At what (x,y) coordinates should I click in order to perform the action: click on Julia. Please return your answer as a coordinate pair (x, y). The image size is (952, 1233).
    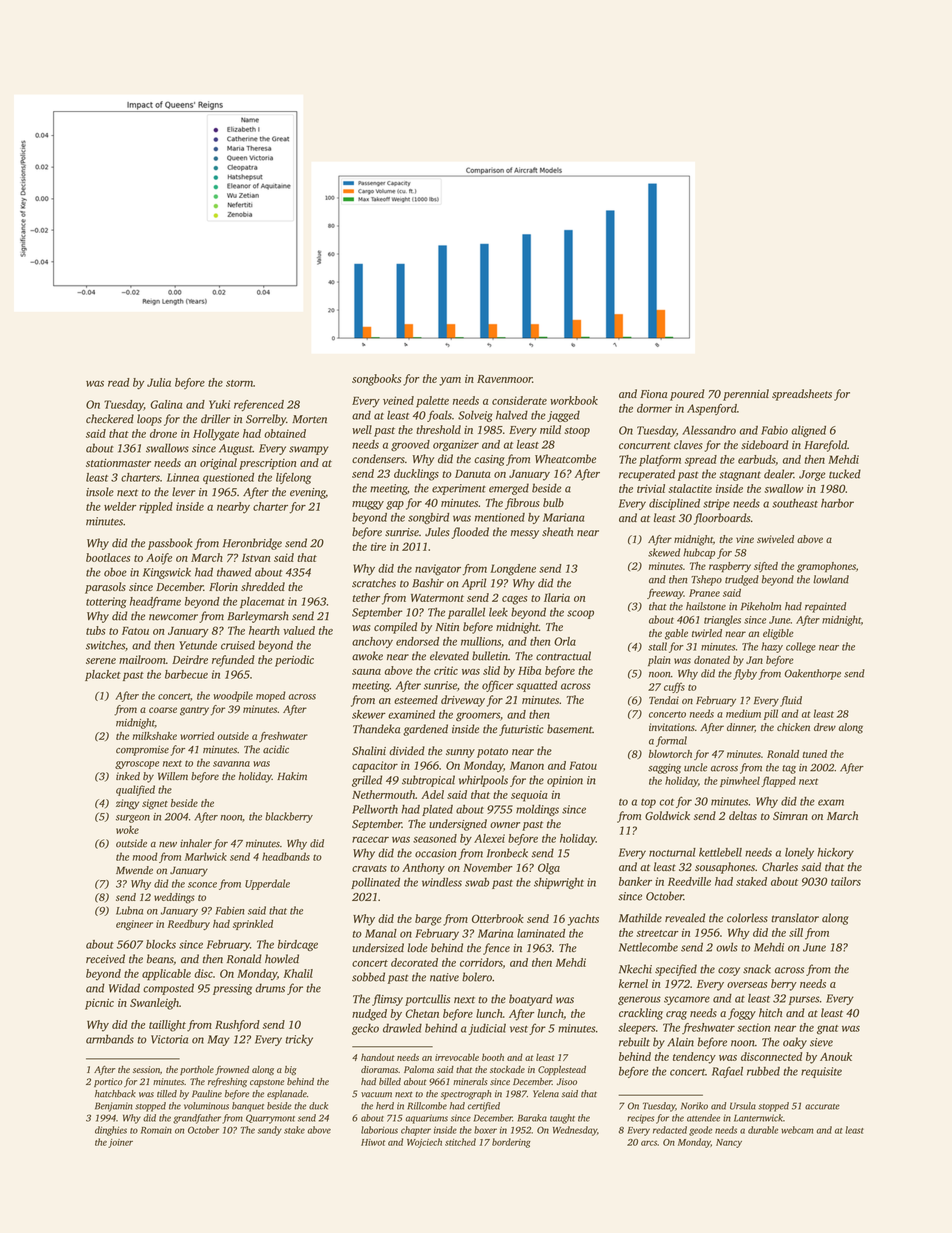
    Looking at the image, I should click on (159, 382).
